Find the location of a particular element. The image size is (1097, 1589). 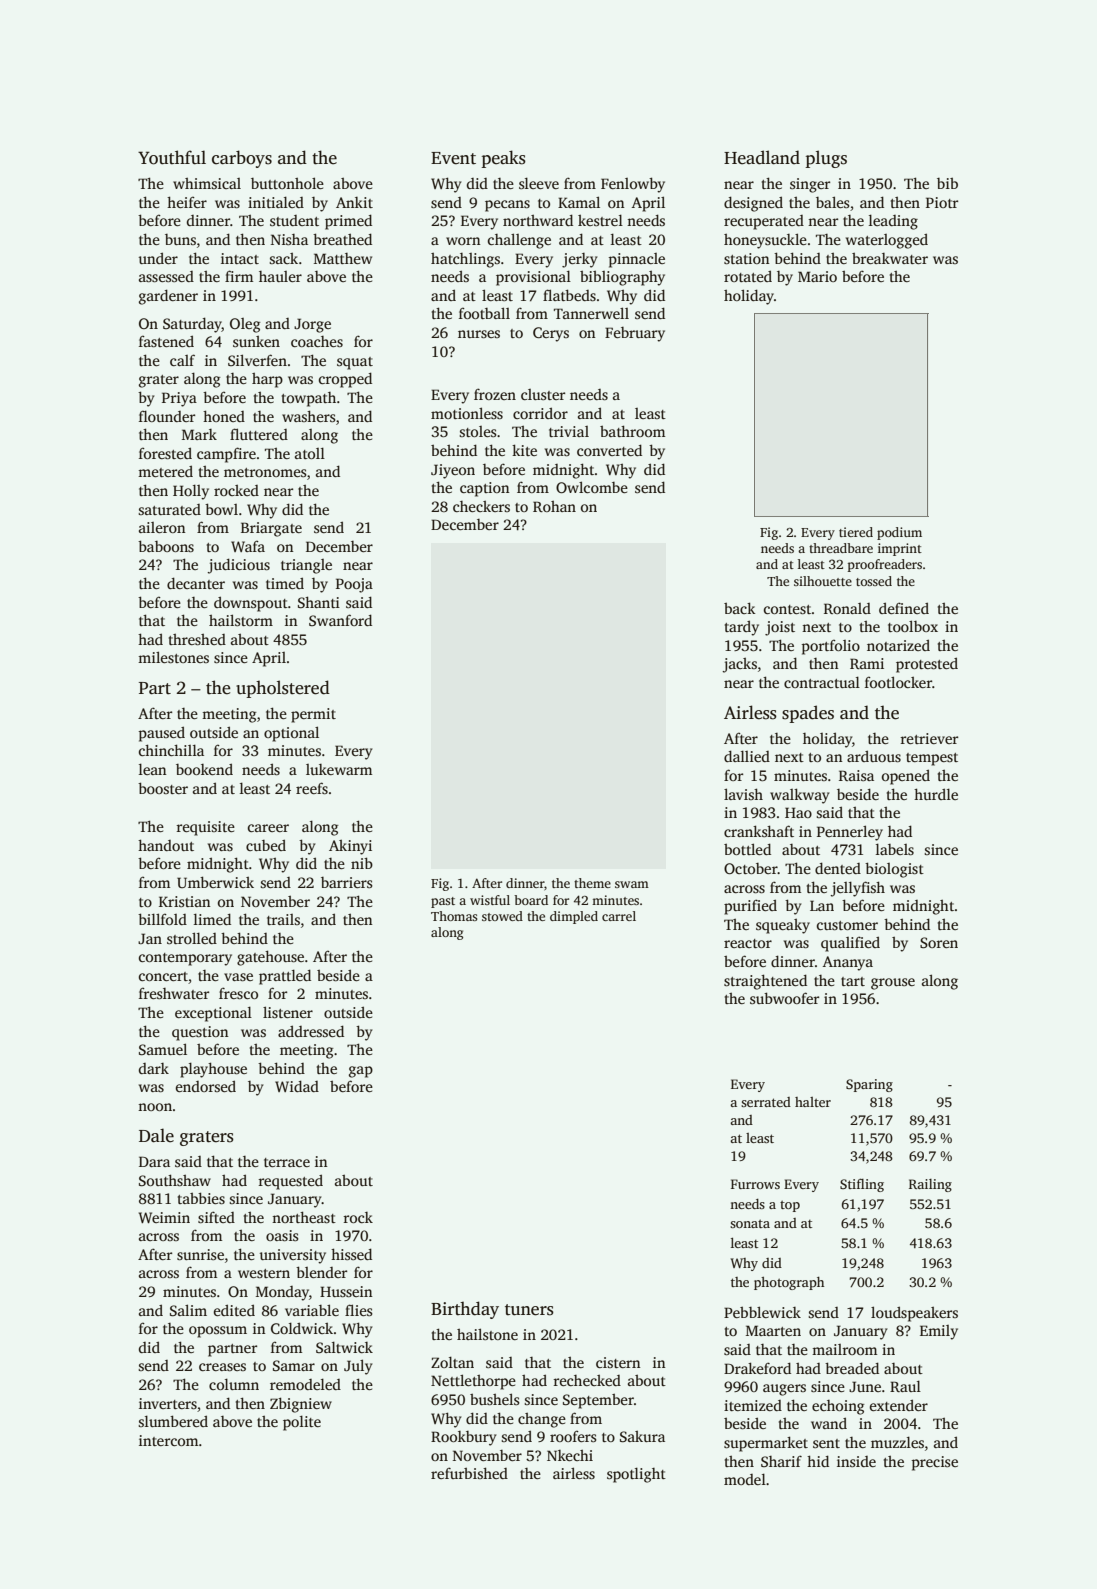

Event is located at coordinates (453, 158).
